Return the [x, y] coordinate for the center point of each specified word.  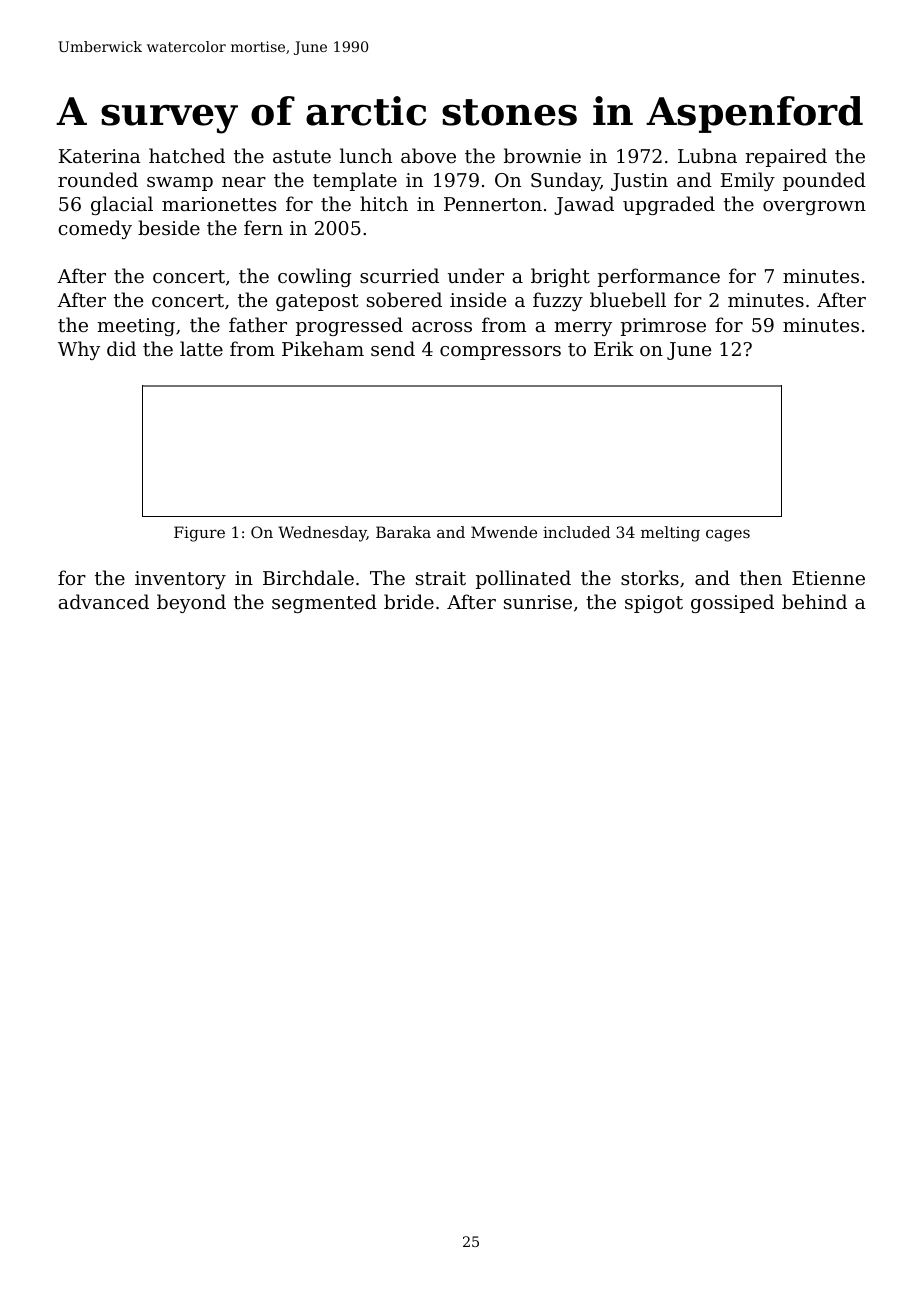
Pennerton [493, 204]
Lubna [707, 155]
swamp [180, 184]
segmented [324, 603]
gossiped [732, 603]
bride [409, 601]
